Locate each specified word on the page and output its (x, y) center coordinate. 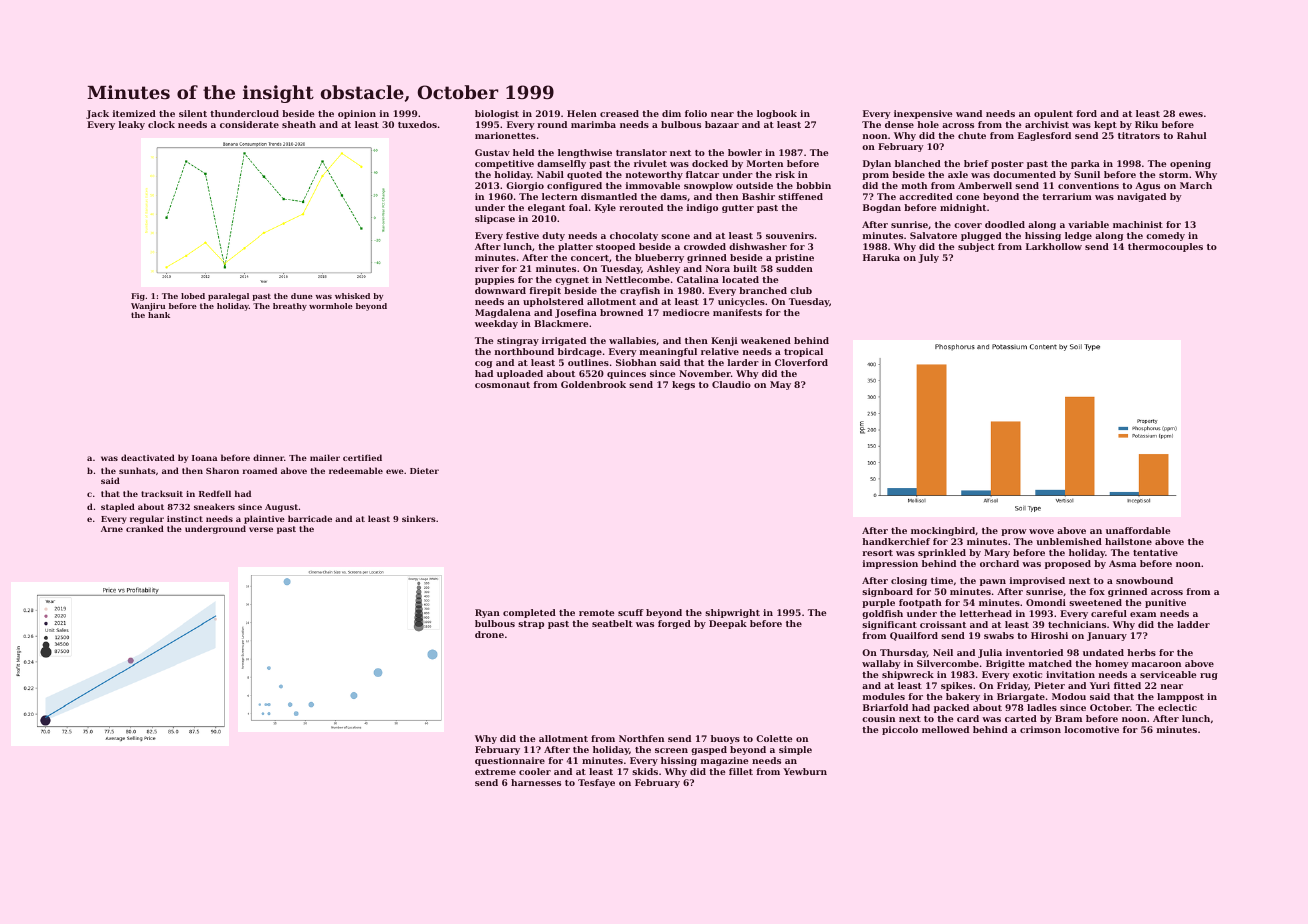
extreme (495, 772)
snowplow (708, 186)
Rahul (1191, 135)
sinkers (419, 518)
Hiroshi (1049, 635)
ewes (1191, 114)
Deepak (728, 624)
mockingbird (943, 531)
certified (362, 457)
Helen (582, 113)
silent (193, 113)
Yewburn (805, 771)
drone (489, 634)
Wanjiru (148, 307)
